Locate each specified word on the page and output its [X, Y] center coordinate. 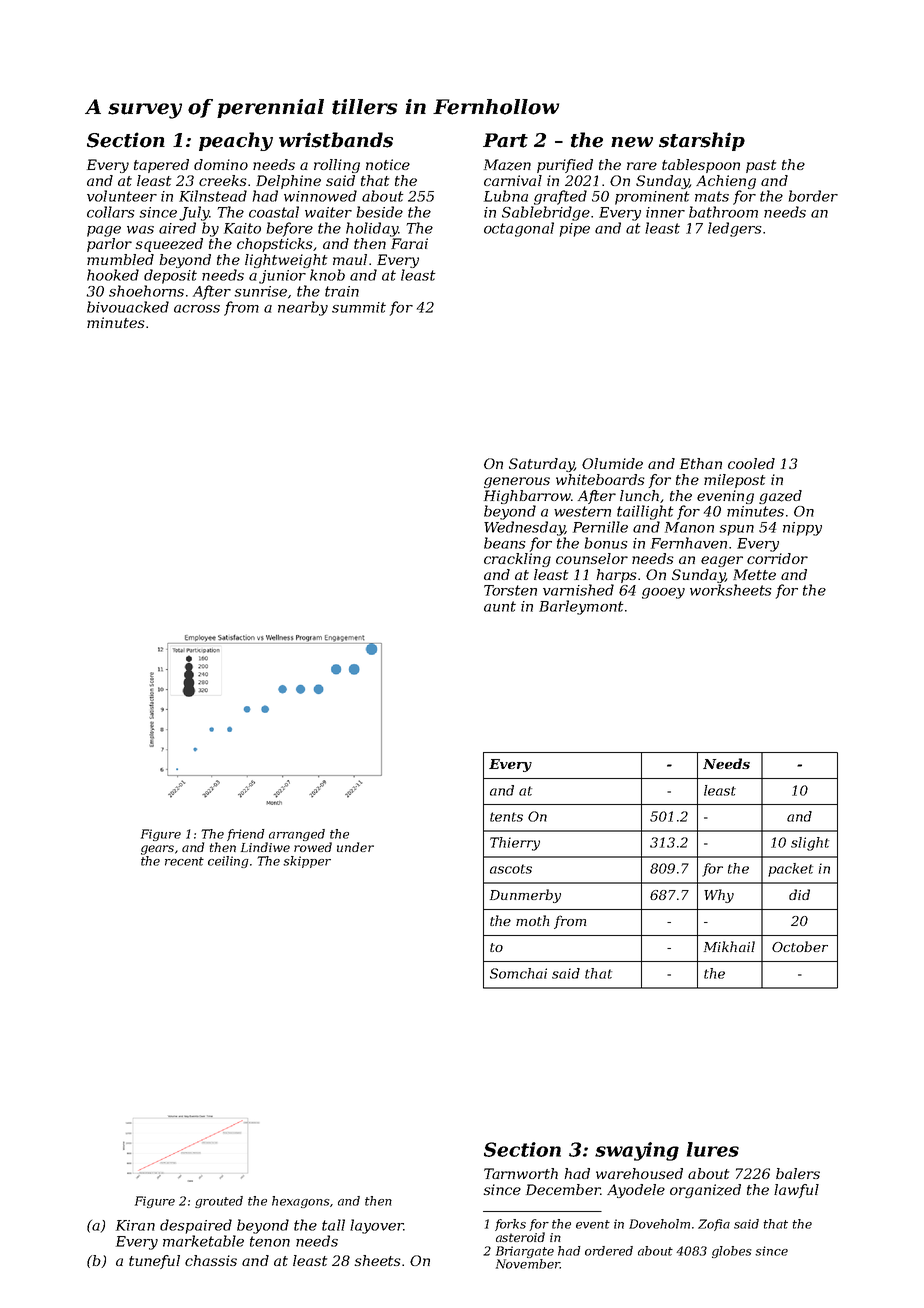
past [761, 166]
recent [184, 861]
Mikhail [729, 946]
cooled [751, 463]
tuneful [154, 1262]
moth [532, 920]
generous [517, 482]
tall [333, 1225]
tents [506, 817]
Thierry [515, 844]
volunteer [122, 196]
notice [388, 164]
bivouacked [128, 307]
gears [157, 850]
